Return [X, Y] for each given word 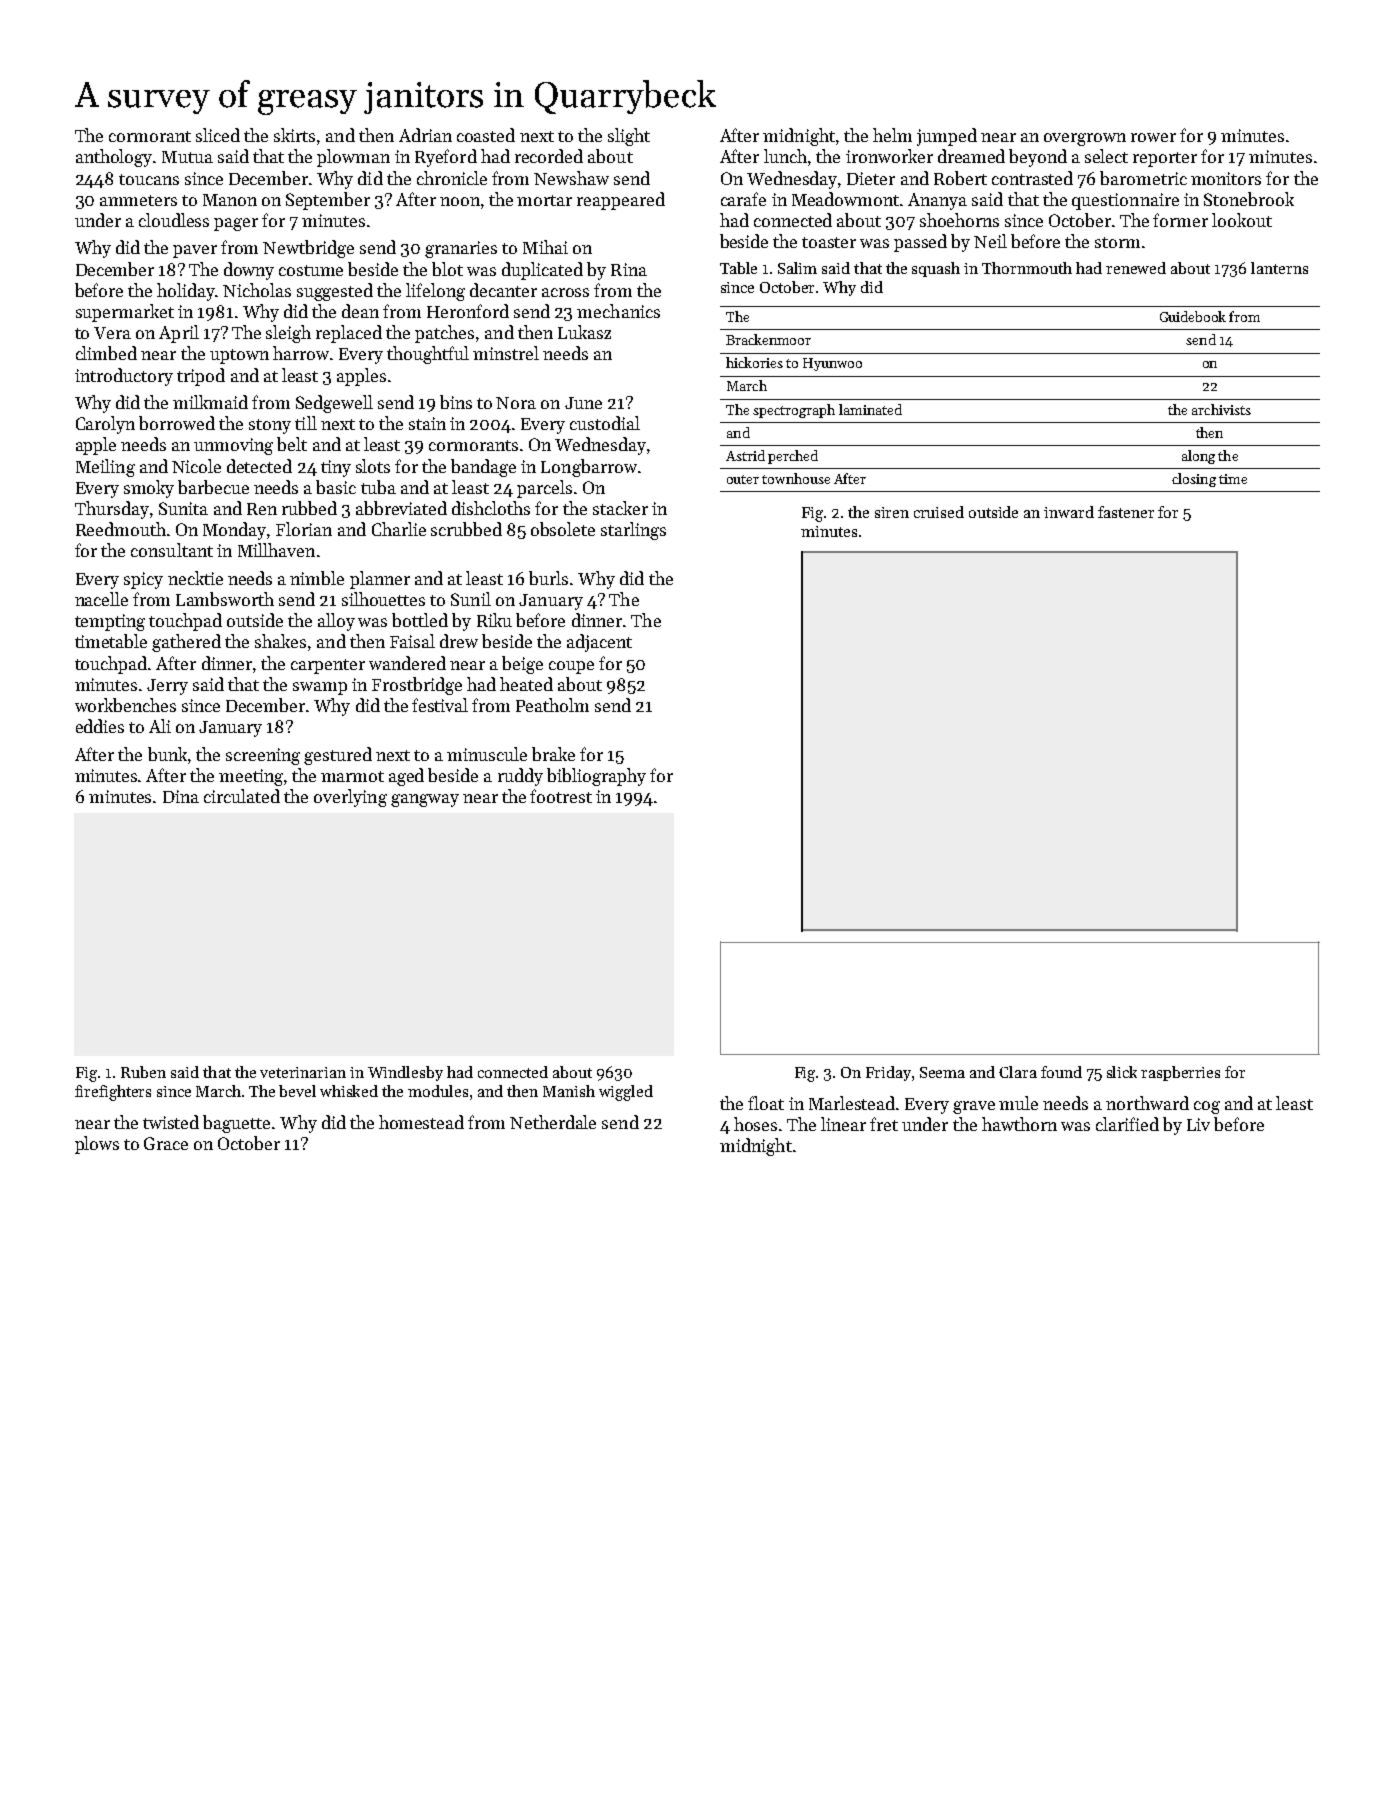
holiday [186, 292]
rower [1153, 137]
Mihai [545, 247]
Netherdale [553, 1122]
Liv [1198, 1124]
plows [97, 1145]
